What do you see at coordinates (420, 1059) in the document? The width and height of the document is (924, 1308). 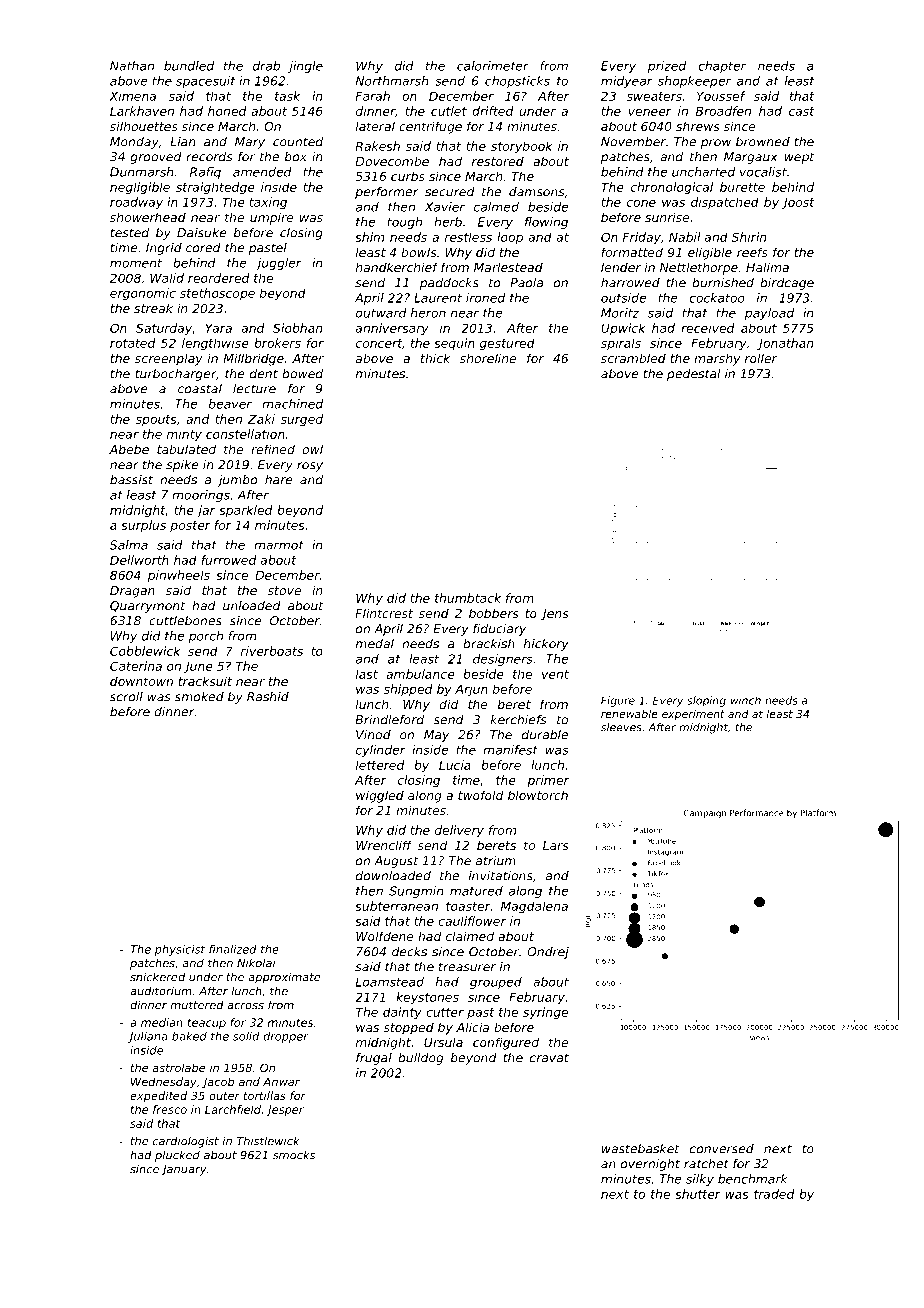 I see `bulldog` at bounding box center [420, 1059].
